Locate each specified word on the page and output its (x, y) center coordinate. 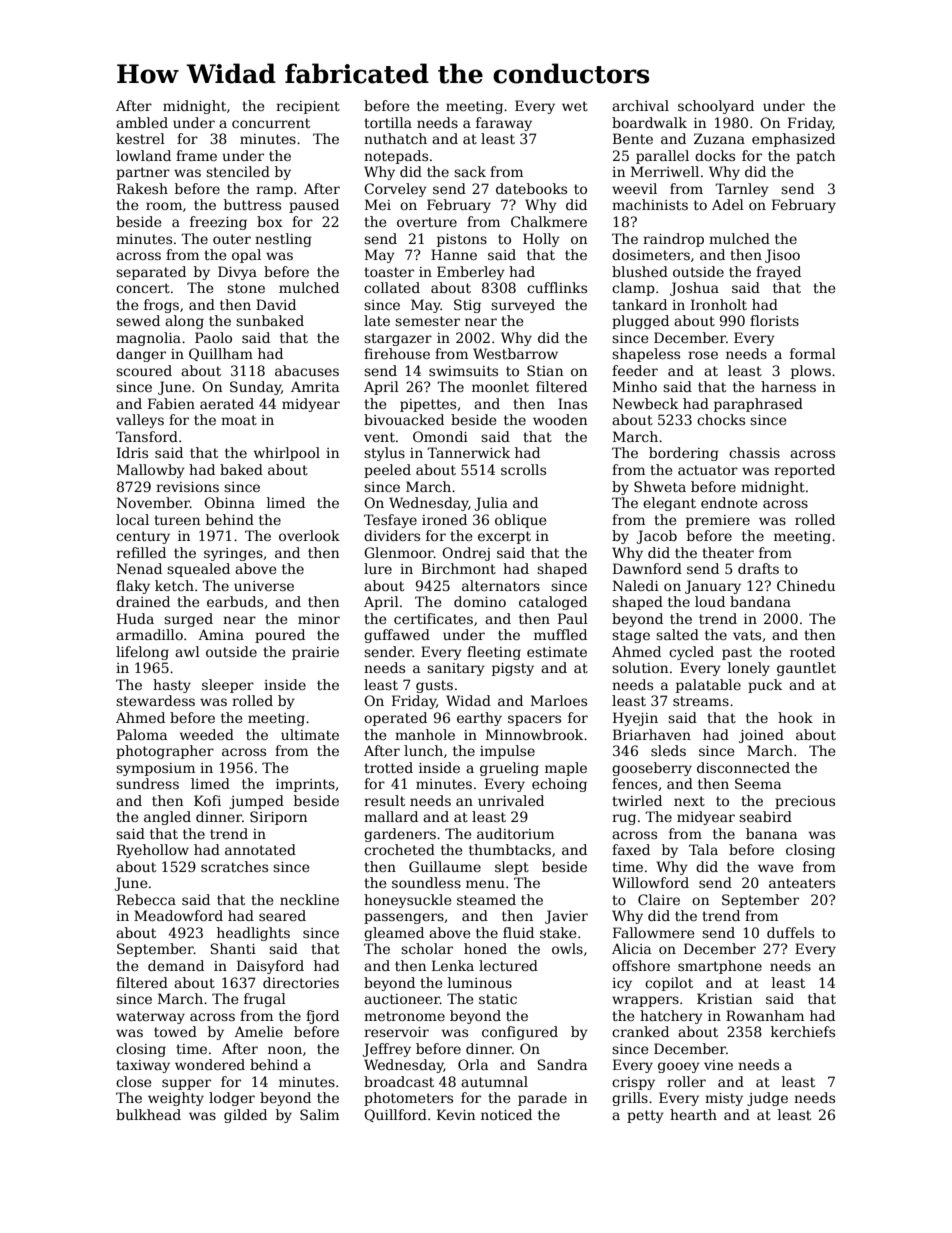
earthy (479, 719)
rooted (812, 651)
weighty (176, 1099)
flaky (133, 587)
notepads (396, 157)
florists (774, 320)
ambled (142, 122)
